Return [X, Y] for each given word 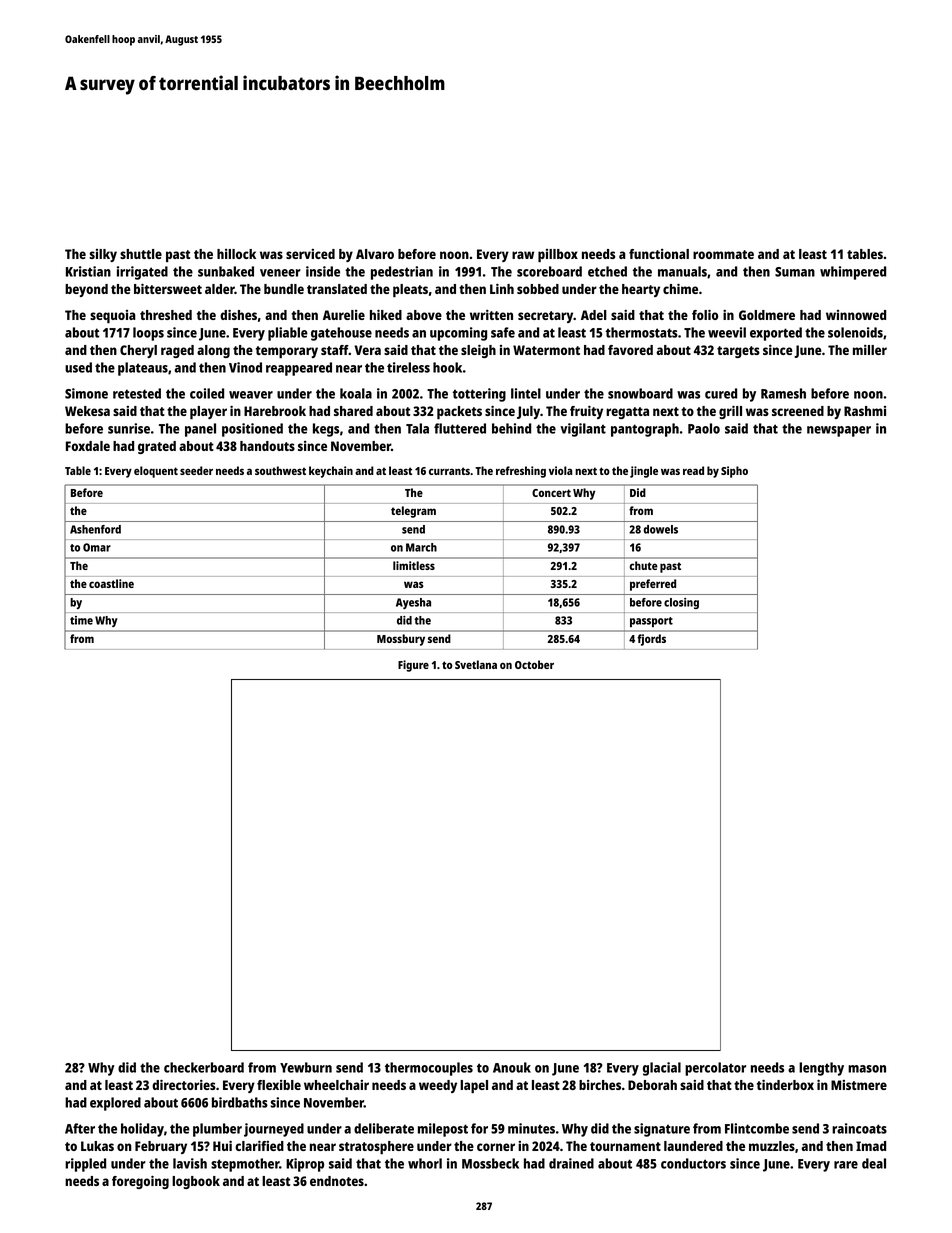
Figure [413, 666]
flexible [279, 1085]
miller [870, 350]
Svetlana [476, 664]
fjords [651, 640]
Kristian [88, 271]
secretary [545, 317]
